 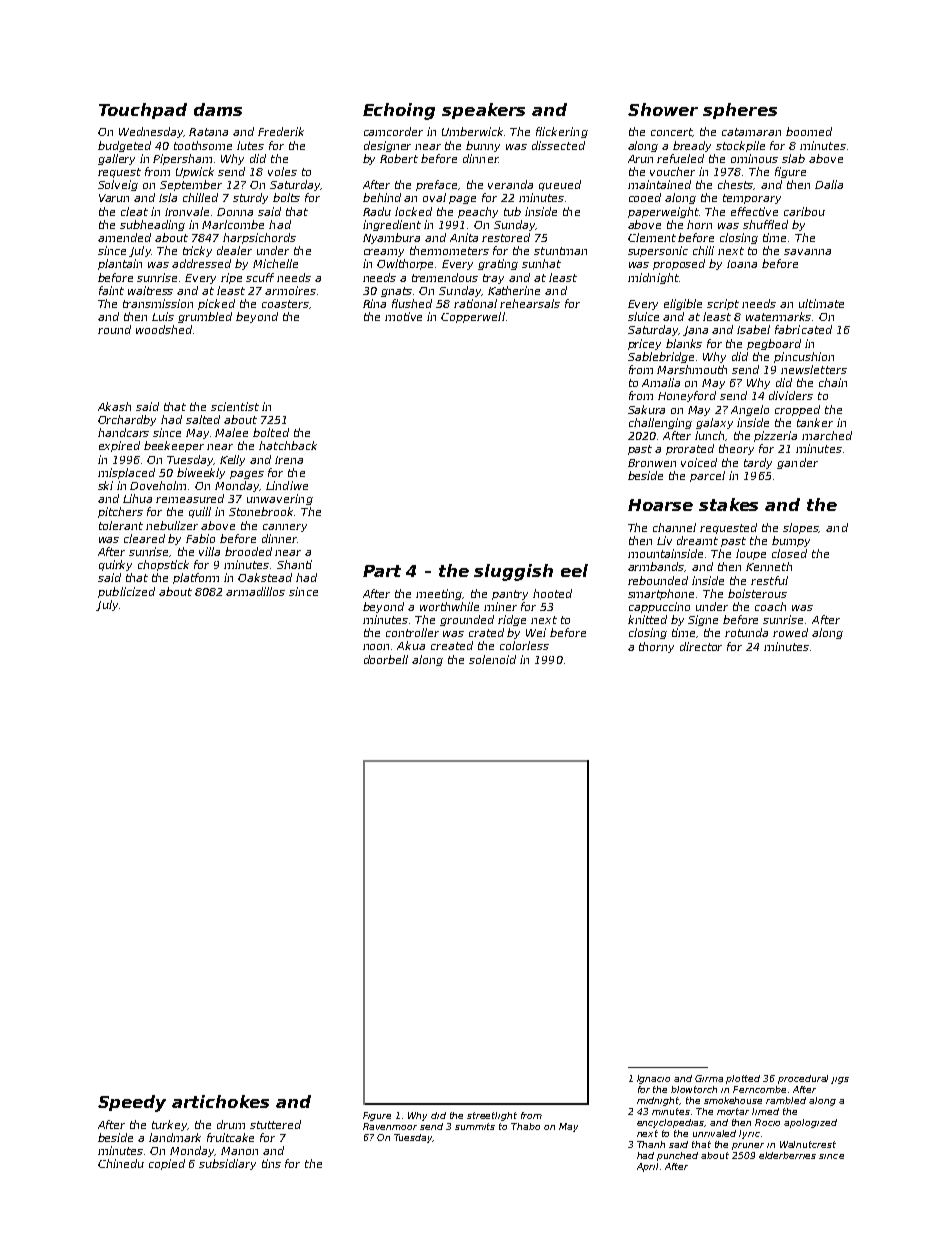 I want to click on punched, so click(x=677, y=1156).
